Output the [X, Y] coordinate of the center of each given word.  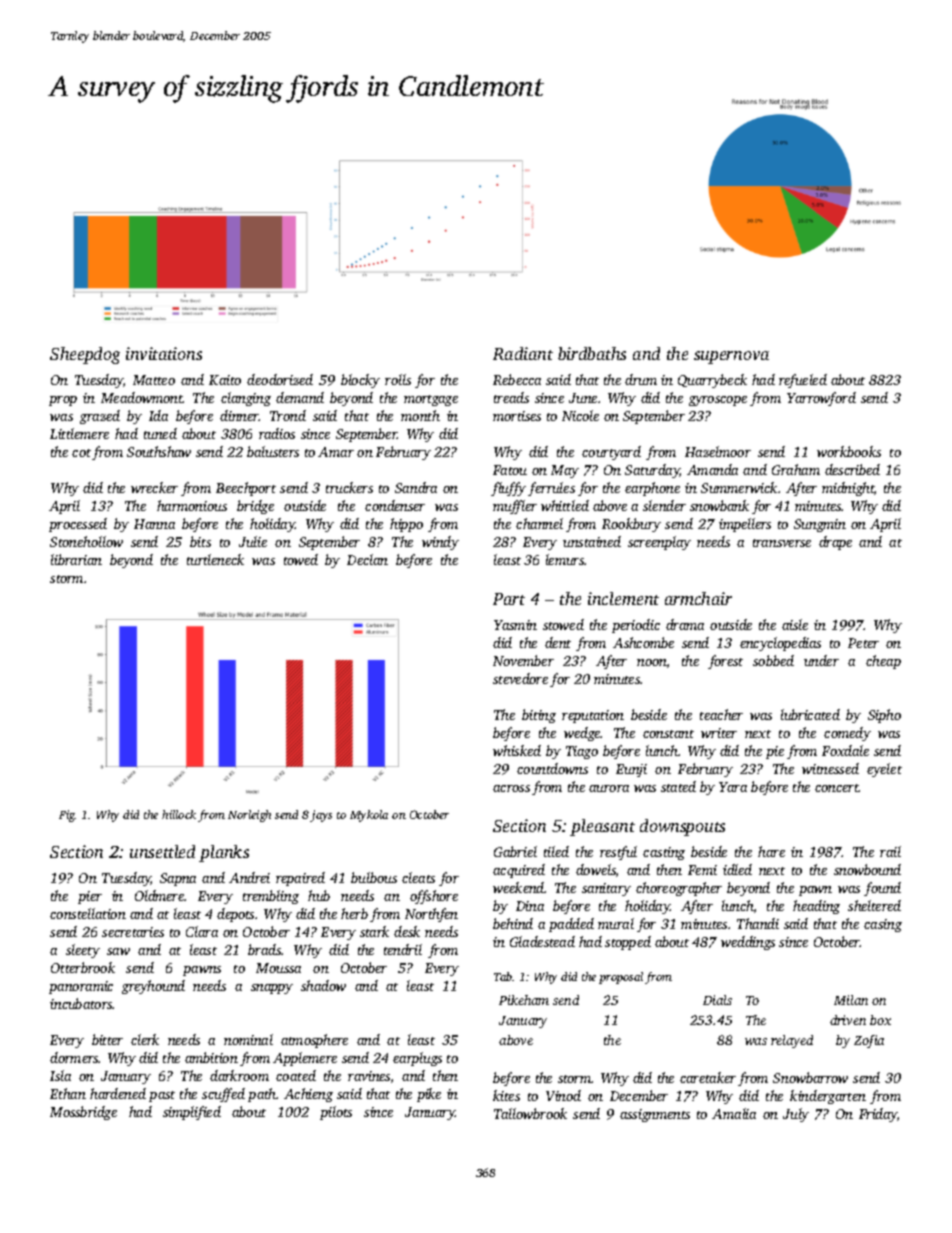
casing [883, 925]
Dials [717, 1000]
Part [509, 599]
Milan [851, 1000]
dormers [74, 1057]
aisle [795, 624]
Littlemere [79, 433]
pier [90, 897]
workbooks [849, 451]
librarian [76, 559]
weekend [519, 887]
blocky [360, 381]
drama [685, 624]
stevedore [520, 678]
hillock [179, 814]
